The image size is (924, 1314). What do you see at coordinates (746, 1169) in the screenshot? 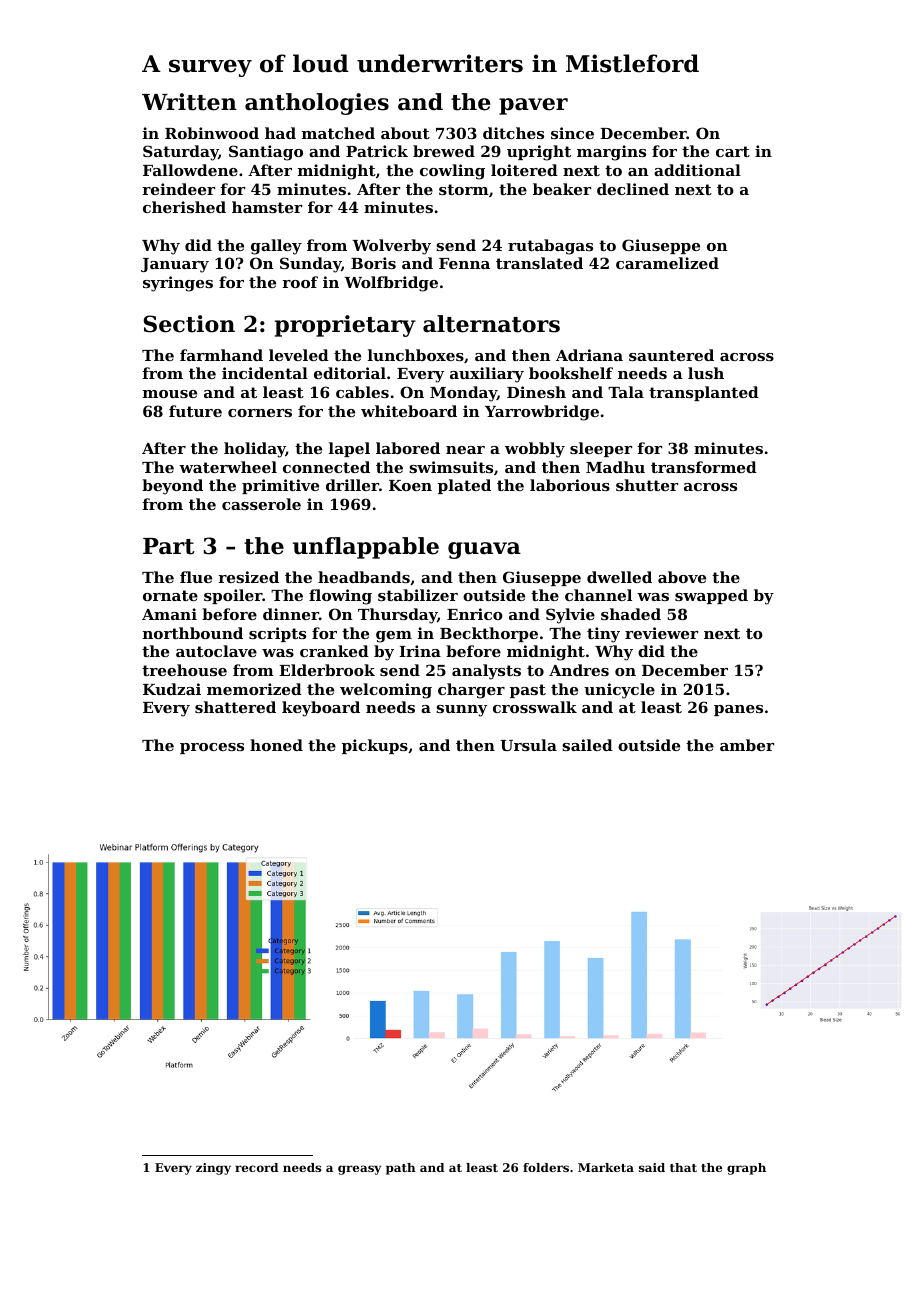
I see `graph` at bounding box center [746, 1169].
